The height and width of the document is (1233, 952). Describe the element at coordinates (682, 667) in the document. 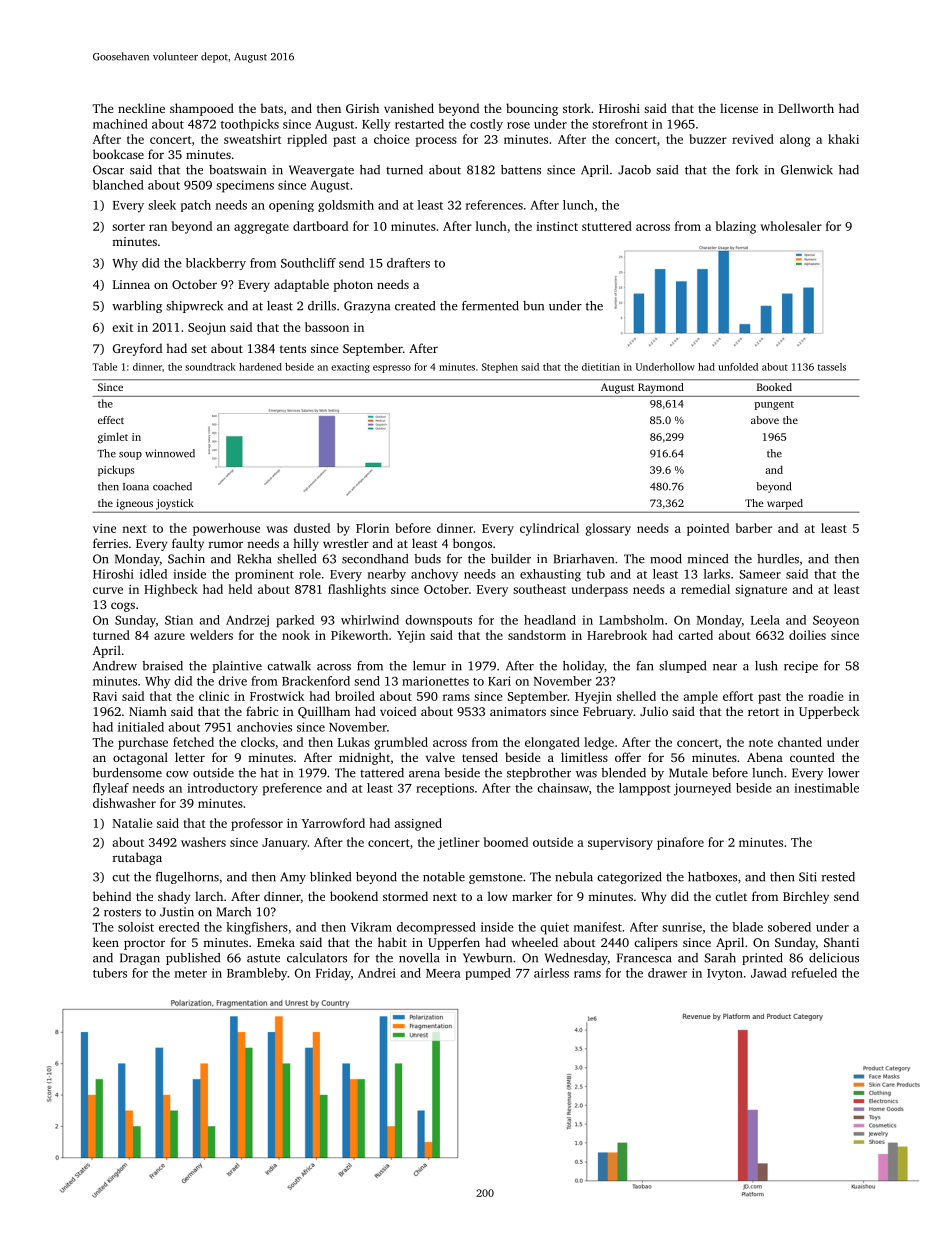

I see `slumped` at that location.
